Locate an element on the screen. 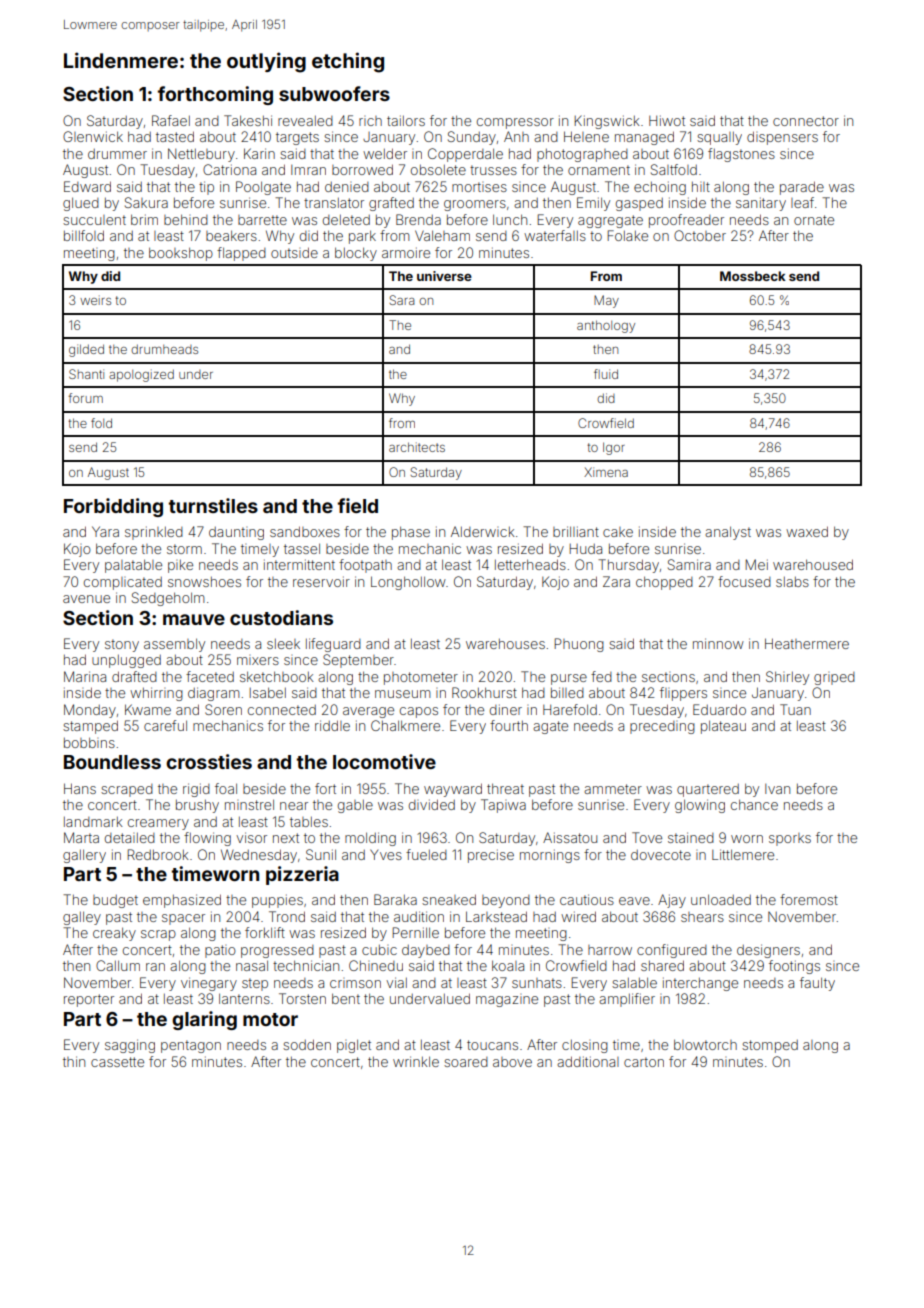 The width and height of the screenshot is (924, 1308). trusses is located at coordinates (493, 170).
